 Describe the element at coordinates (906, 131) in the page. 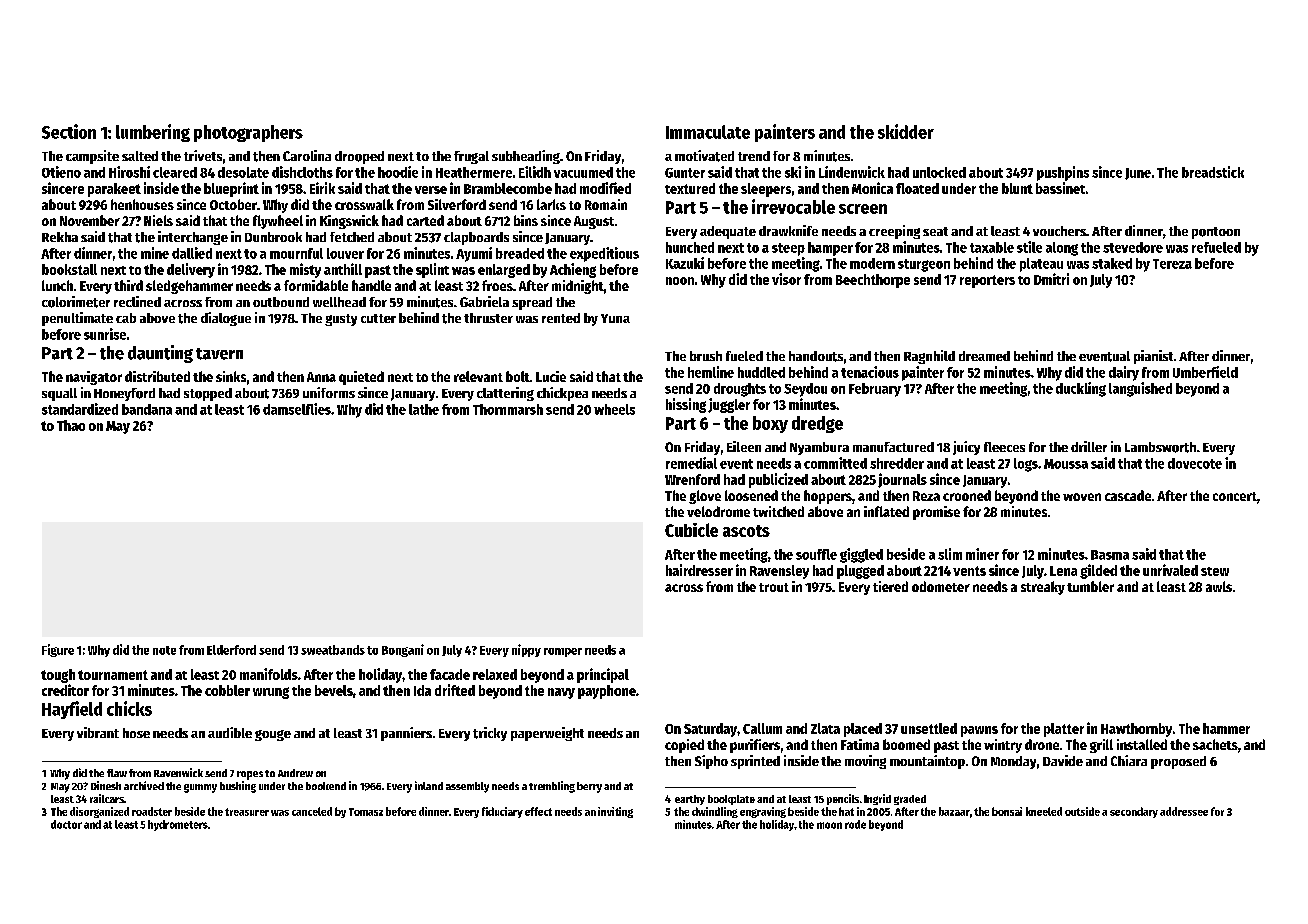

I see `skidder` at that location.
